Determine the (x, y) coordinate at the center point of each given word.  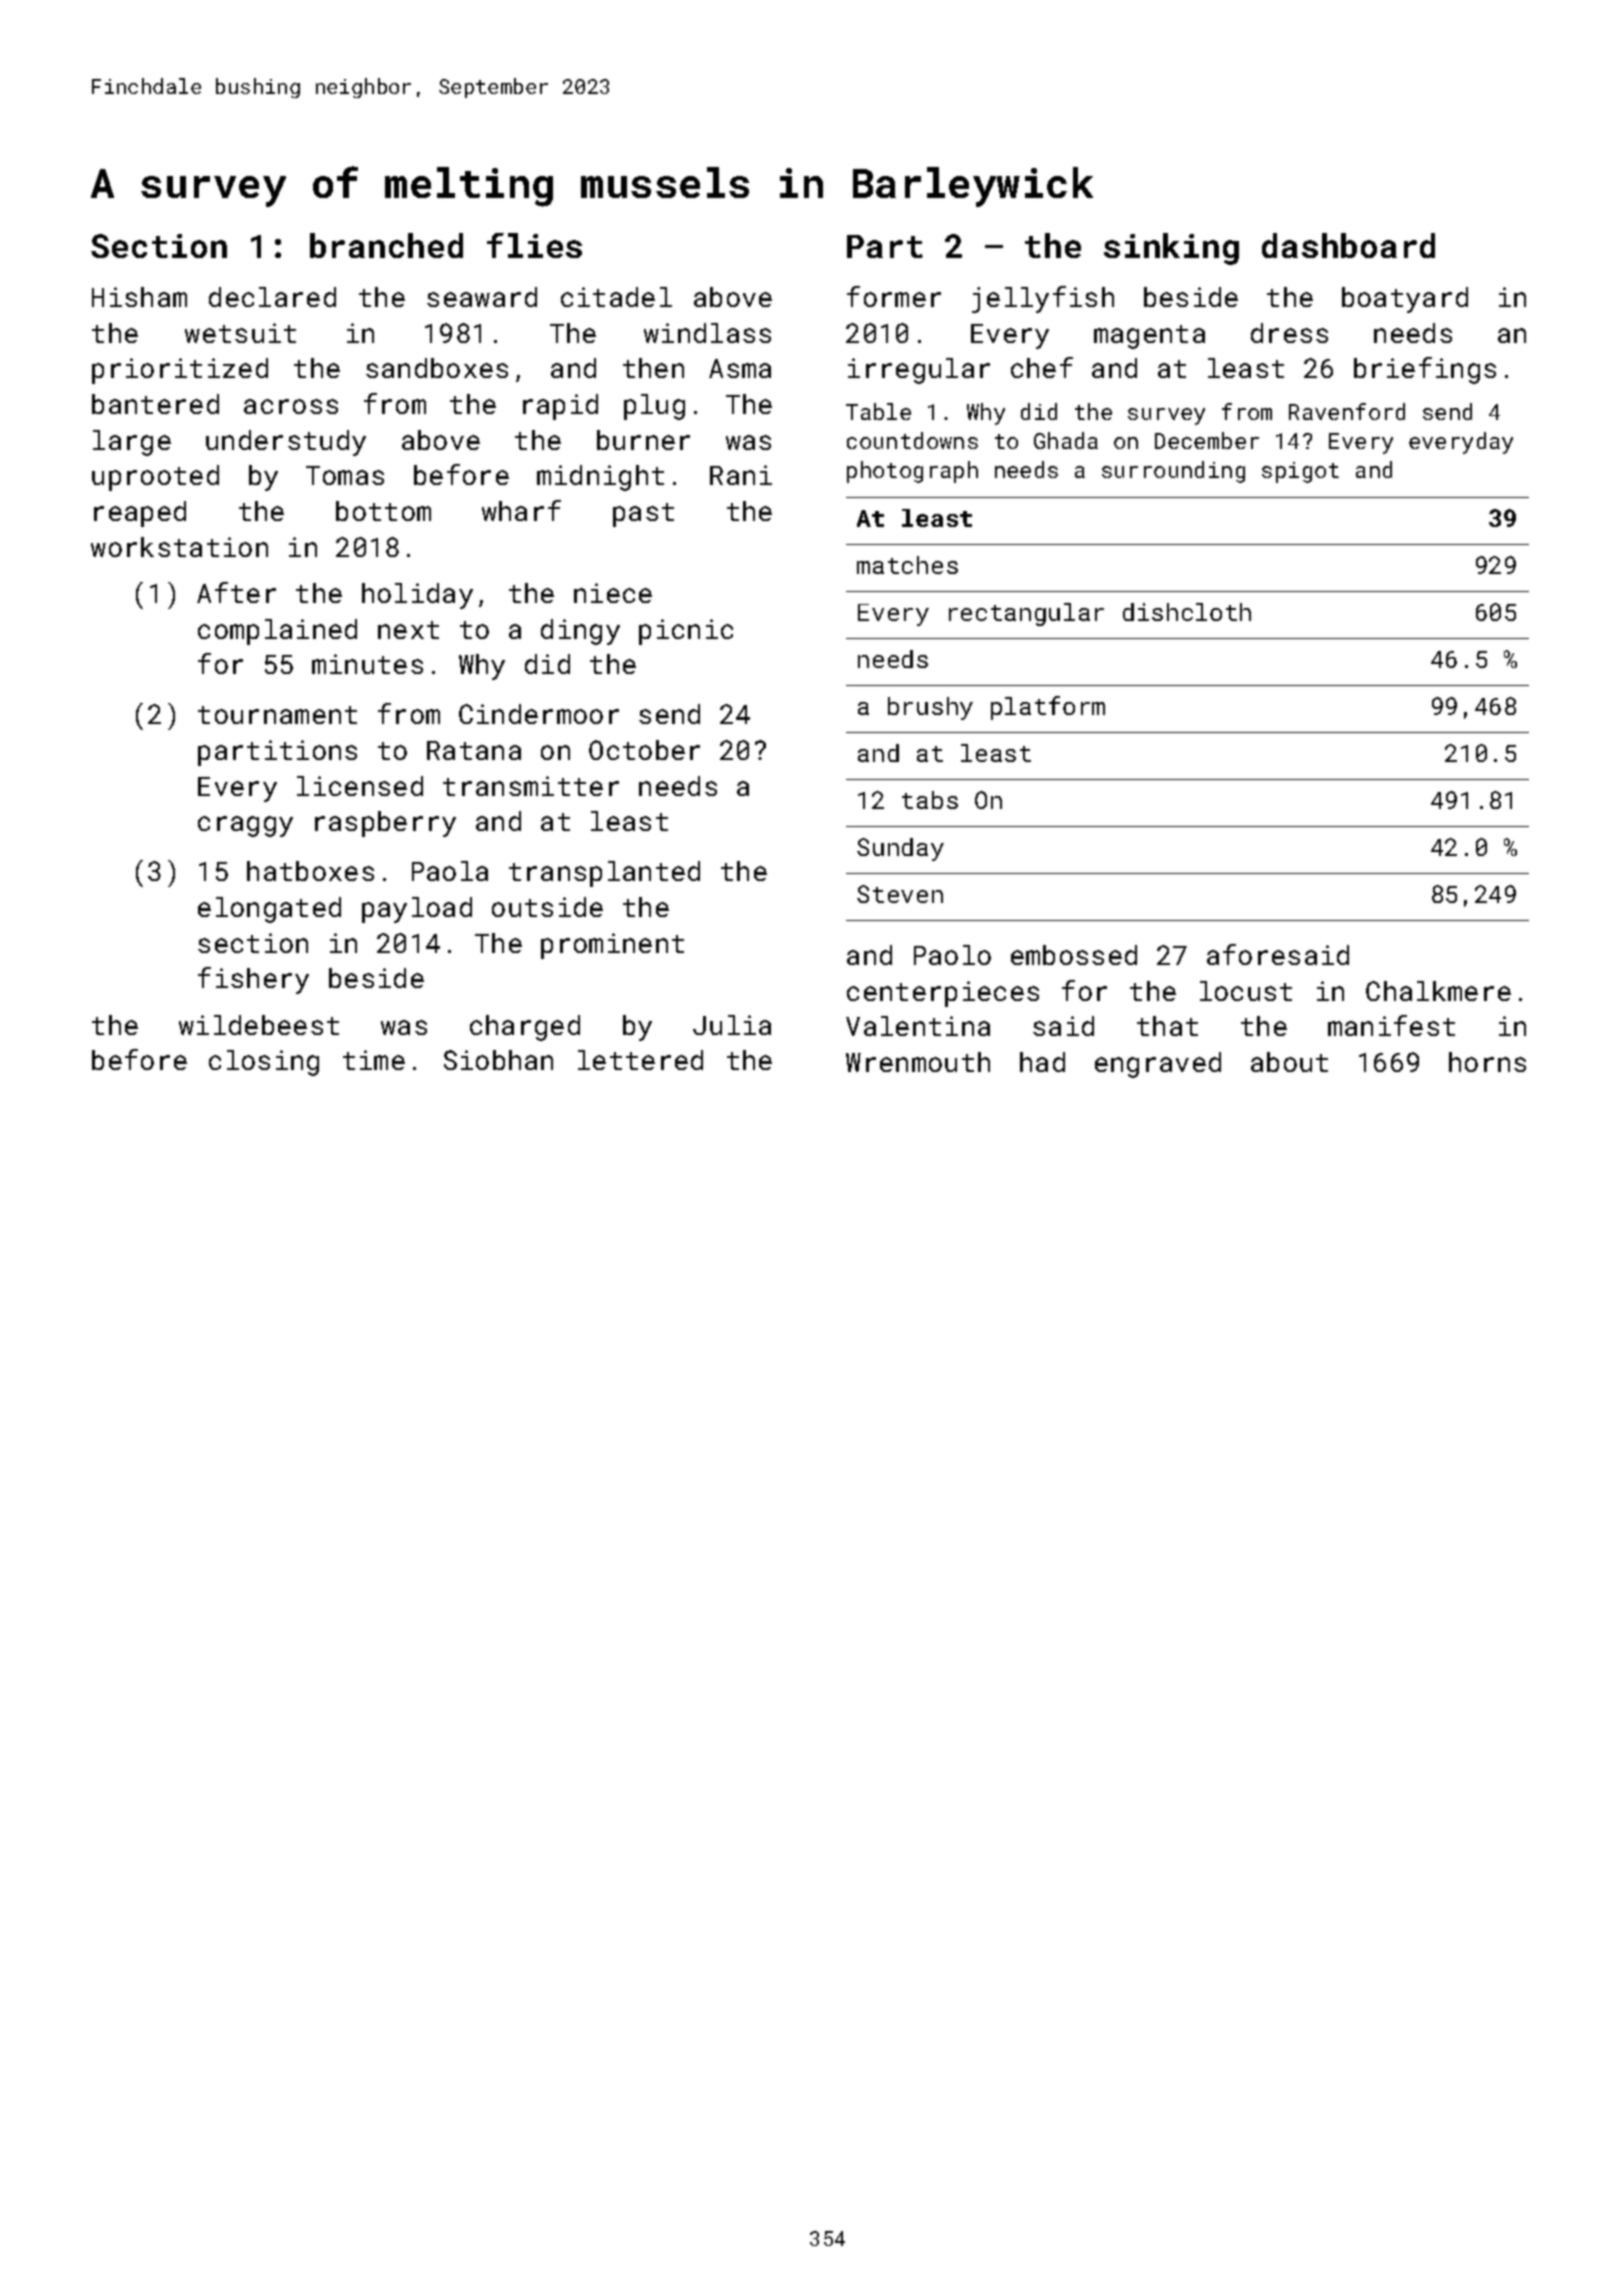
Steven (900, 894)
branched (386, 245)
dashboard (1348, 245)
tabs (930, 800)
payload (417, 910)
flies (534, 245)
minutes (367, 664)
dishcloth (1187, 612)
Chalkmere (1438, 991)
